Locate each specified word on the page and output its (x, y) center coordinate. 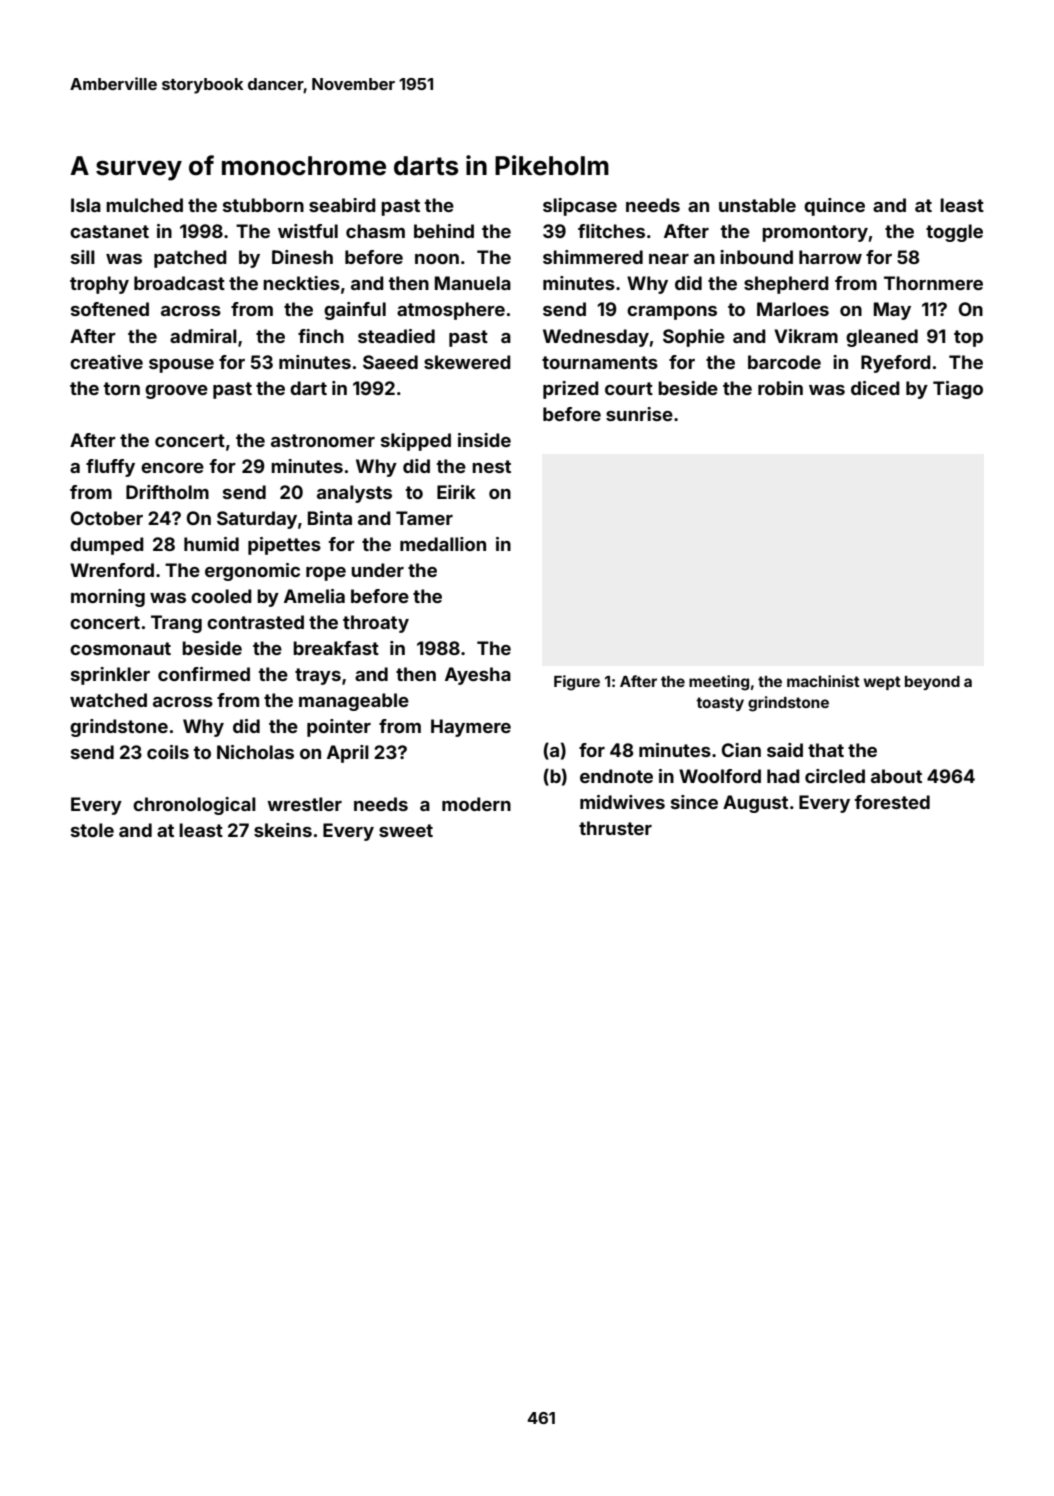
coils (168, 752)
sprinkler (110, 676)
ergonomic (252, 572)
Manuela (473, 283)
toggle (954, 233)
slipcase (580, 207)
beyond (932, 683)
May (892, 311)
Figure (577, 683)
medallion (443, 544)
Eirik (456, 492)
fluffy (110, 468)
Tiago (958, 390)
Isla (86, 205)
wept (882, 683)
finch (321, 336)
